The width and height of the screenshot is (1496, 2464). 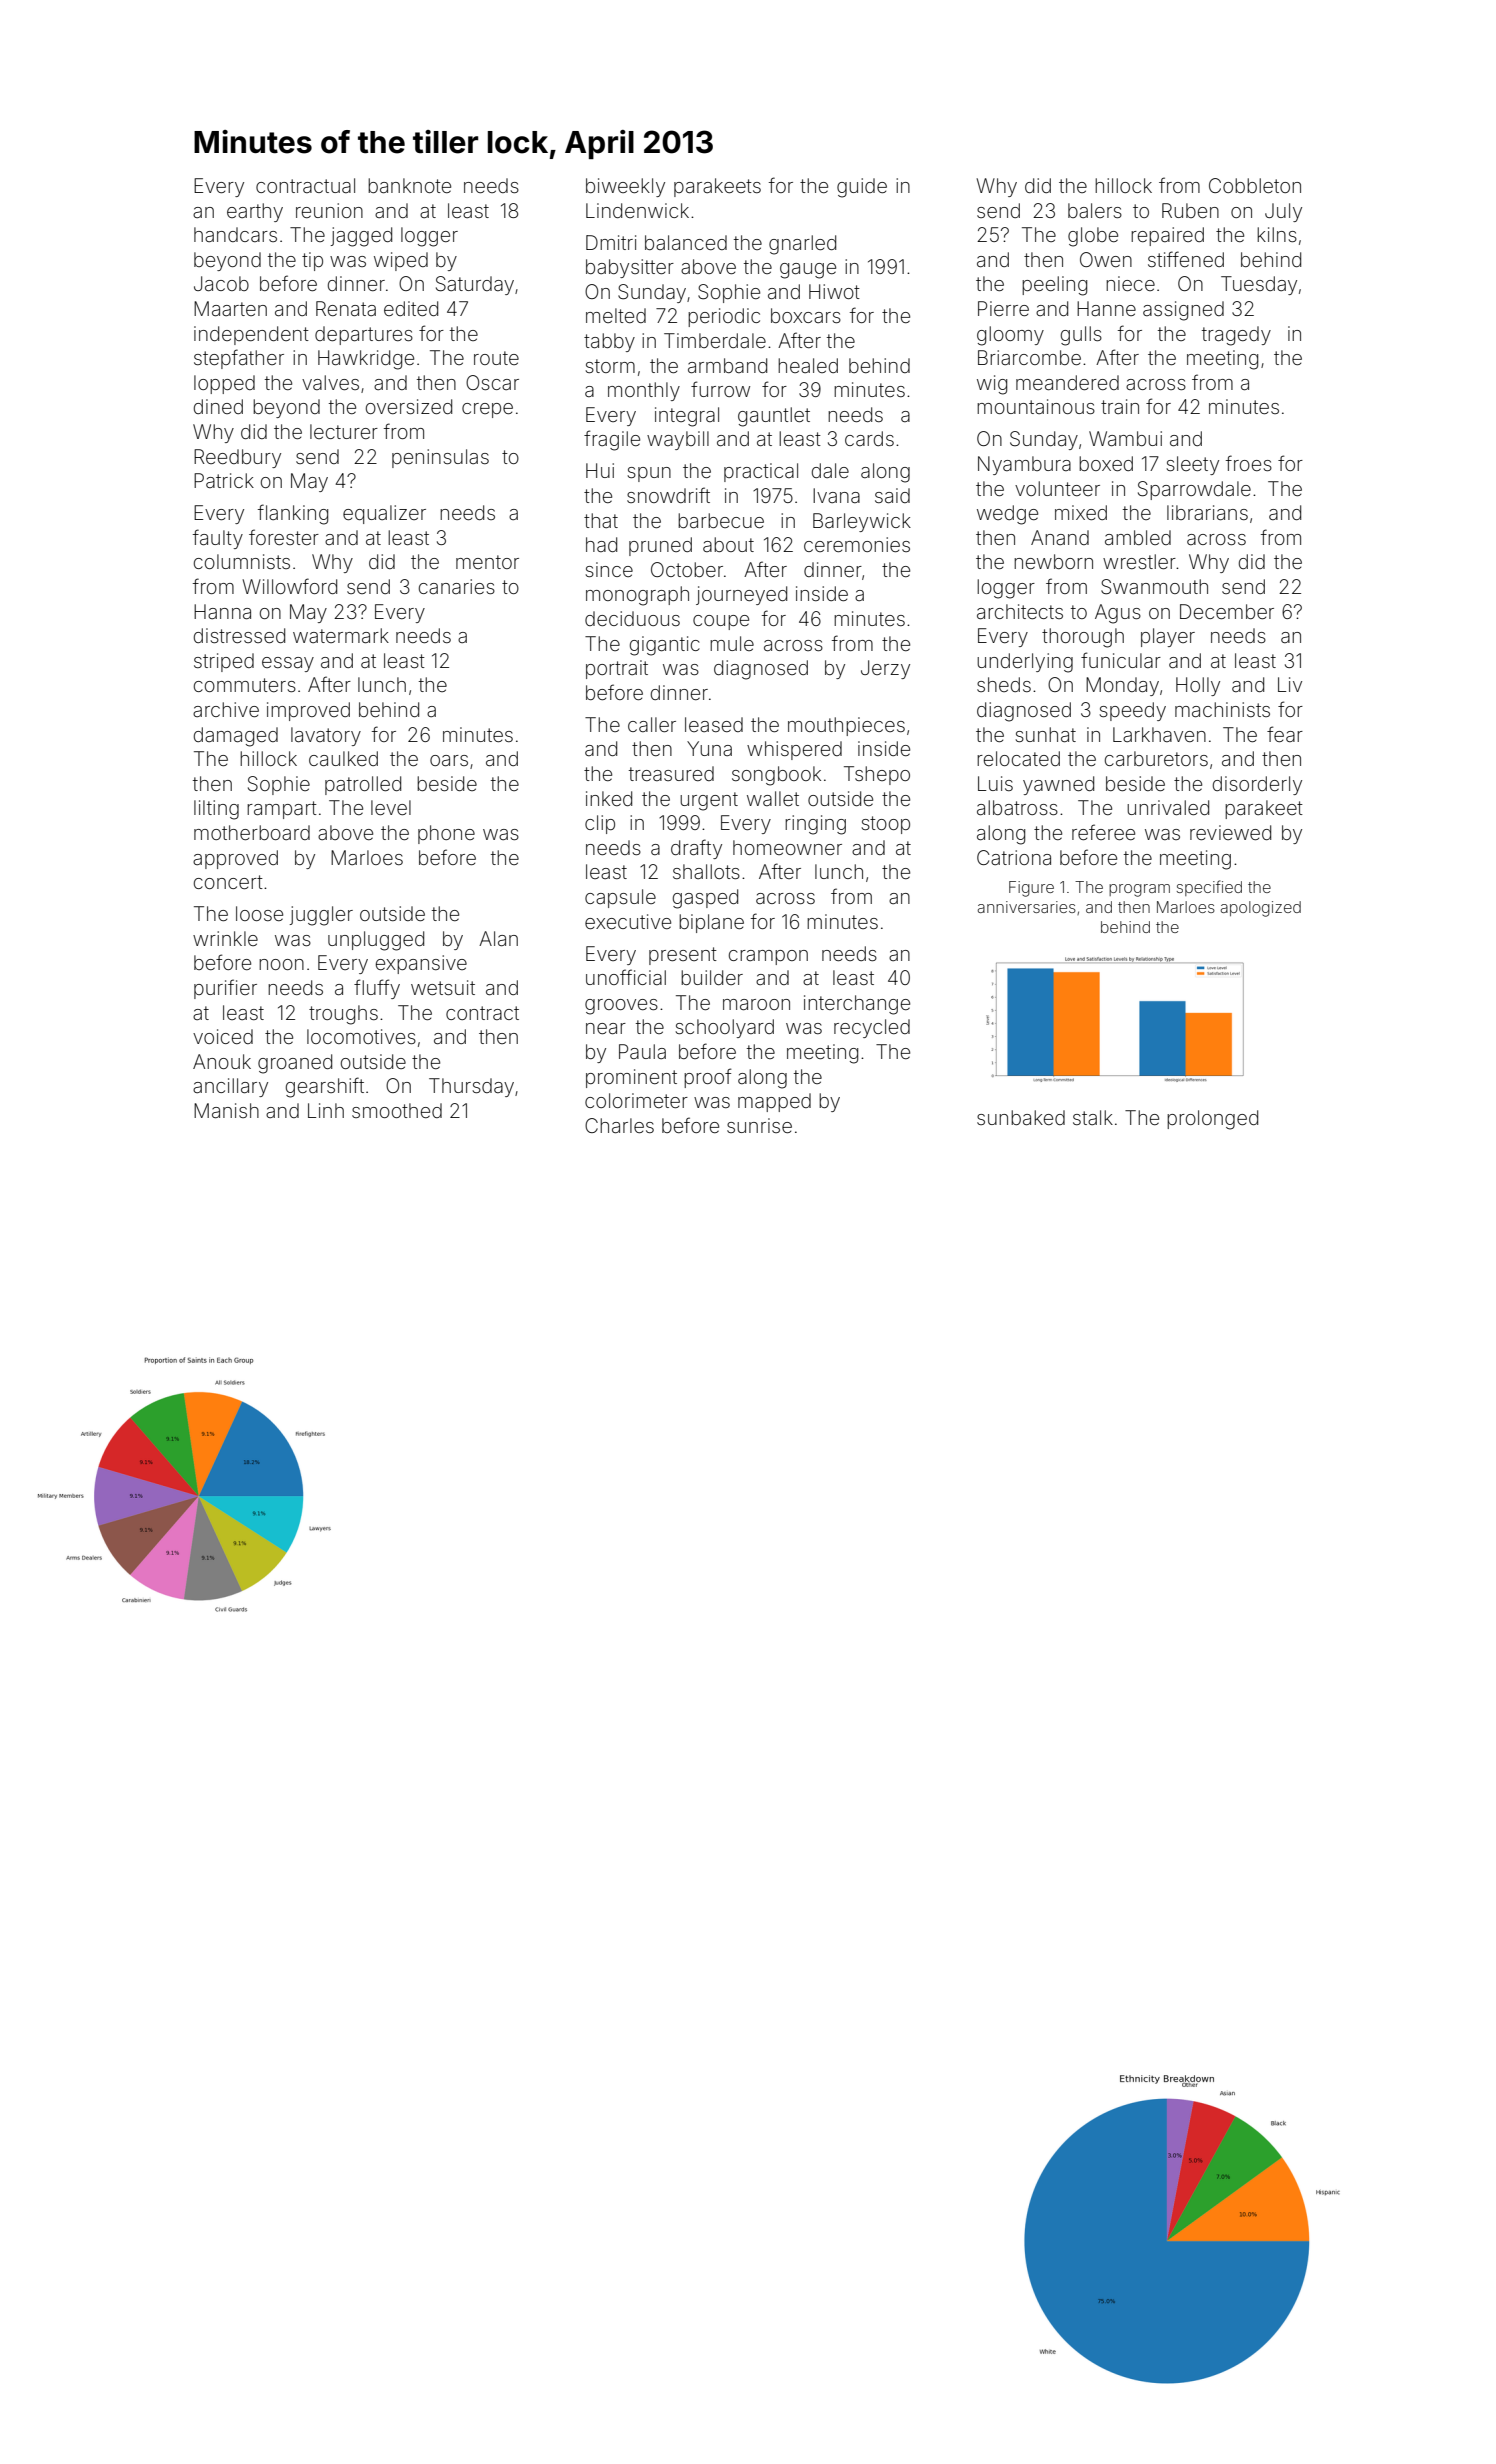 I want to click on phone, so click(x=446, y=834).
